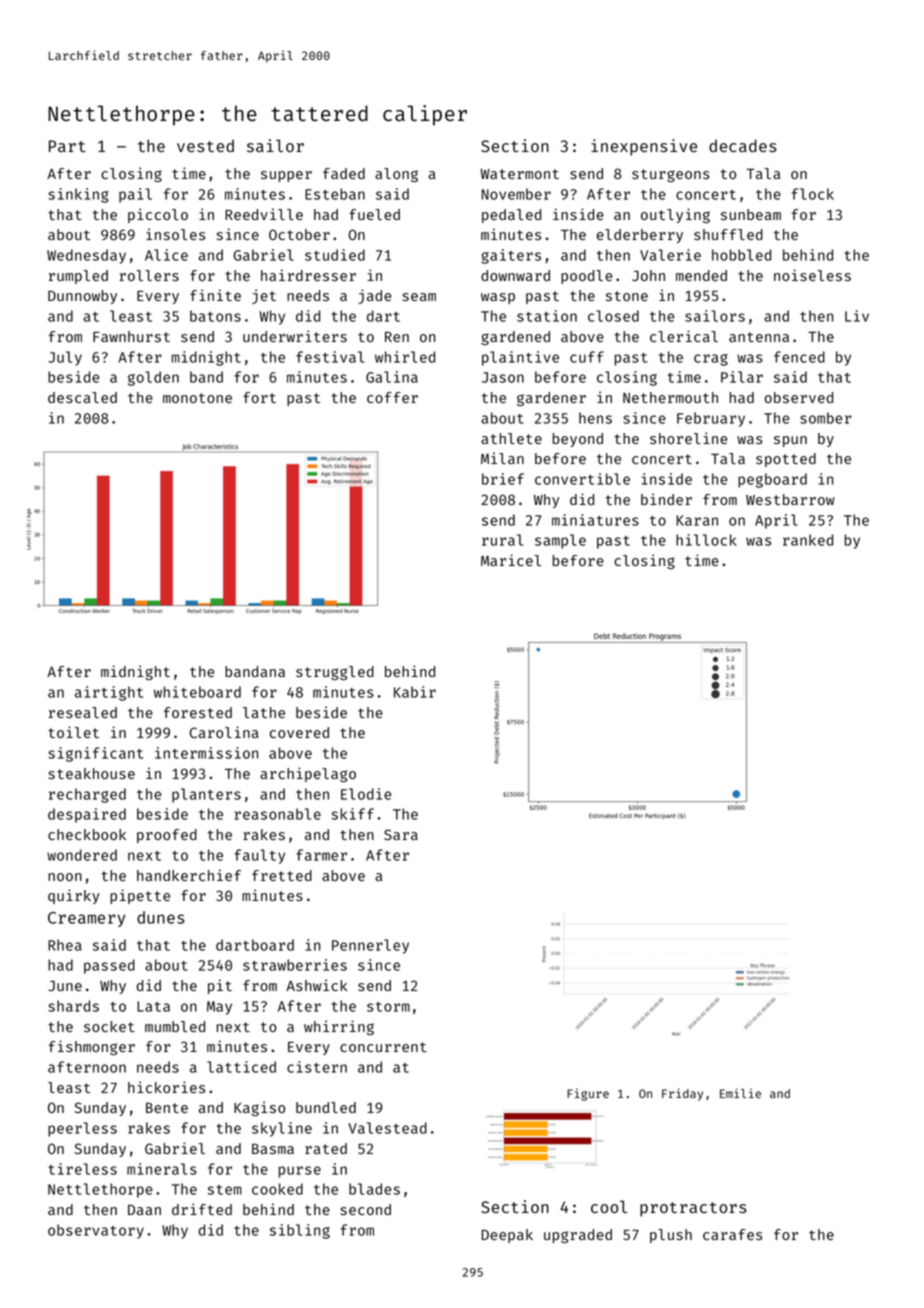 This page has height=1308, width=924. I want to click on vested, so click(205, 146).
